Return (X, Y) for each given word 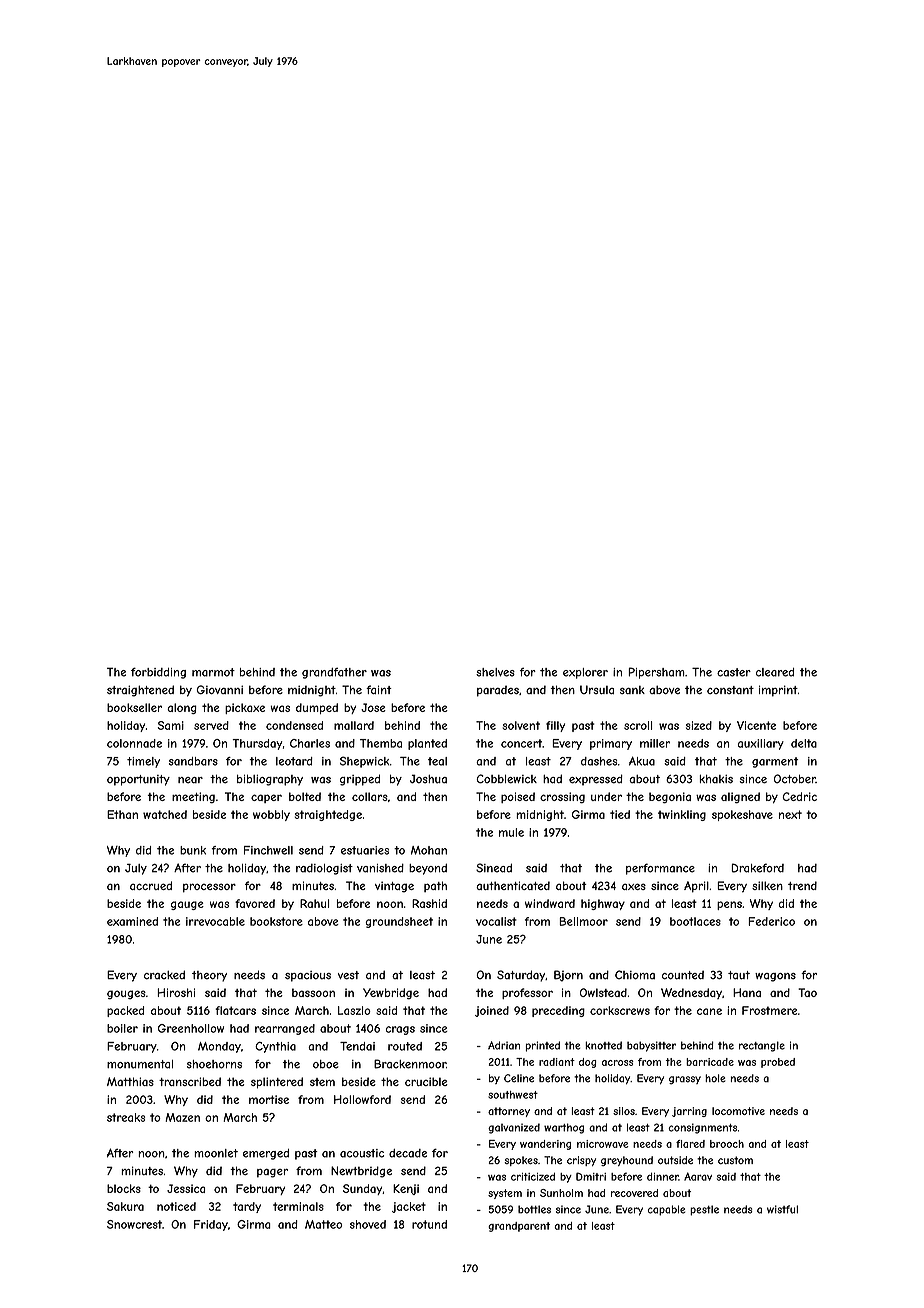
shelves (495, 672)
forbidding (158, 673)
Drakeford (757, 868)
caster (734, 672)
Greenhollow (191, 1028)
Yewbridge (391, 994)
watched (165, 814)
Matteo (323, 1224)
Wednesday (691, 993)
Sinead (494, 868)
